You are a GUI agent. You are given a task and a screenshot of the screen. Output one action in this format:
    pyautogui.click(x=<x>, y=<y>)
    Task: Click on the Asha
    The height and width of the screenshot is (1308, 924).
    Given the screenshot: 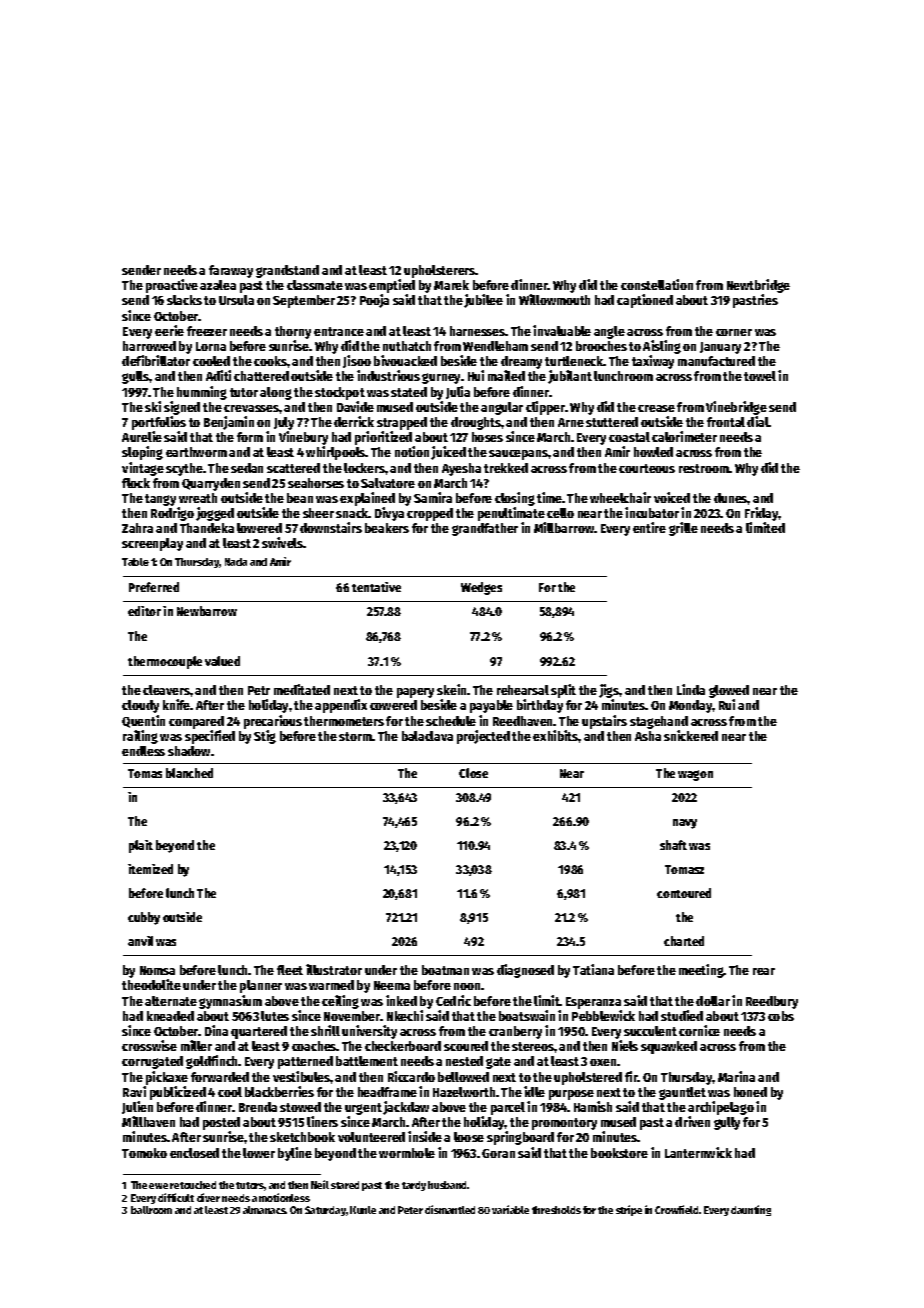 What is the action you would take?
    pyautogui.click(x=648, y=736)
